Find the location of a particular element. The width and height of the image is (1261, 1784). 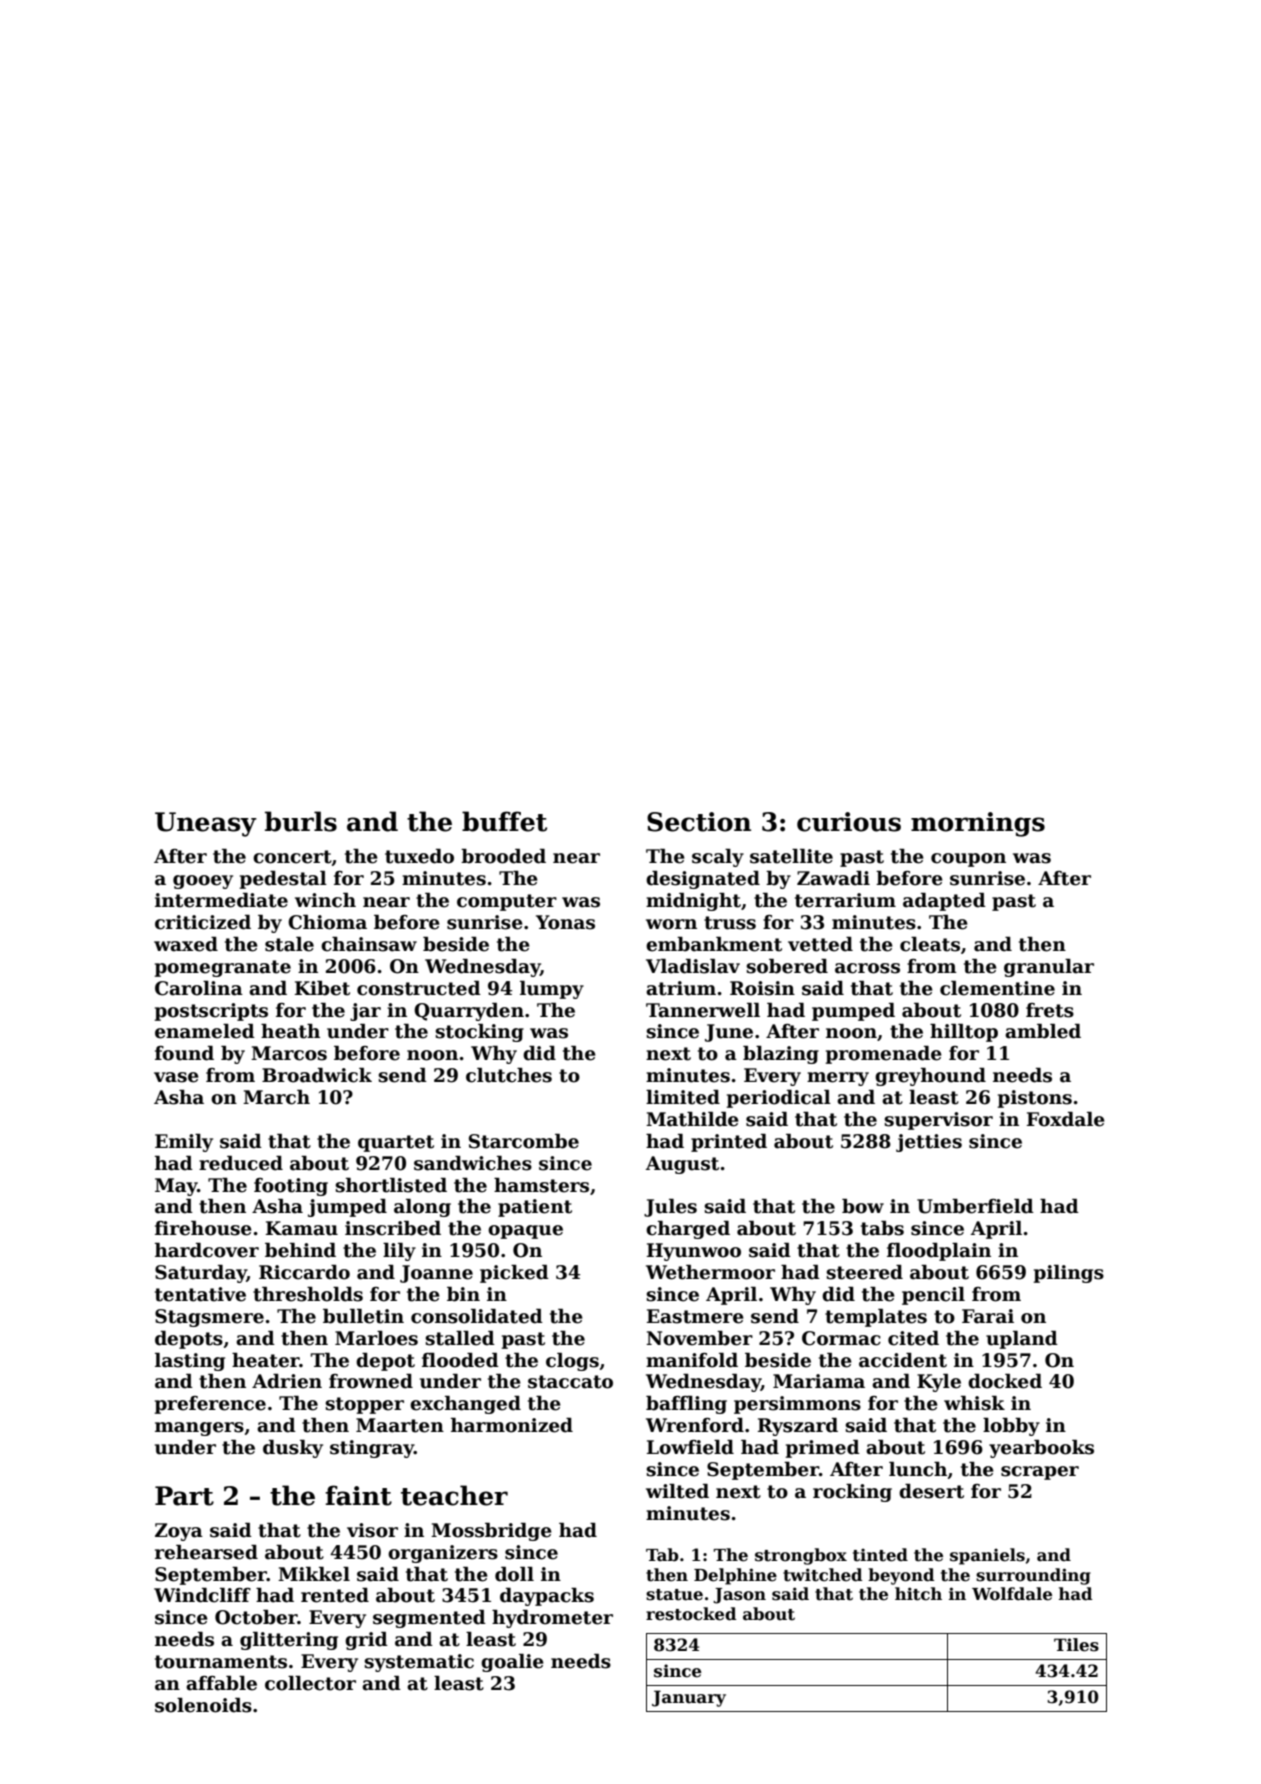

steered is located at coordinates (864, 1272).
